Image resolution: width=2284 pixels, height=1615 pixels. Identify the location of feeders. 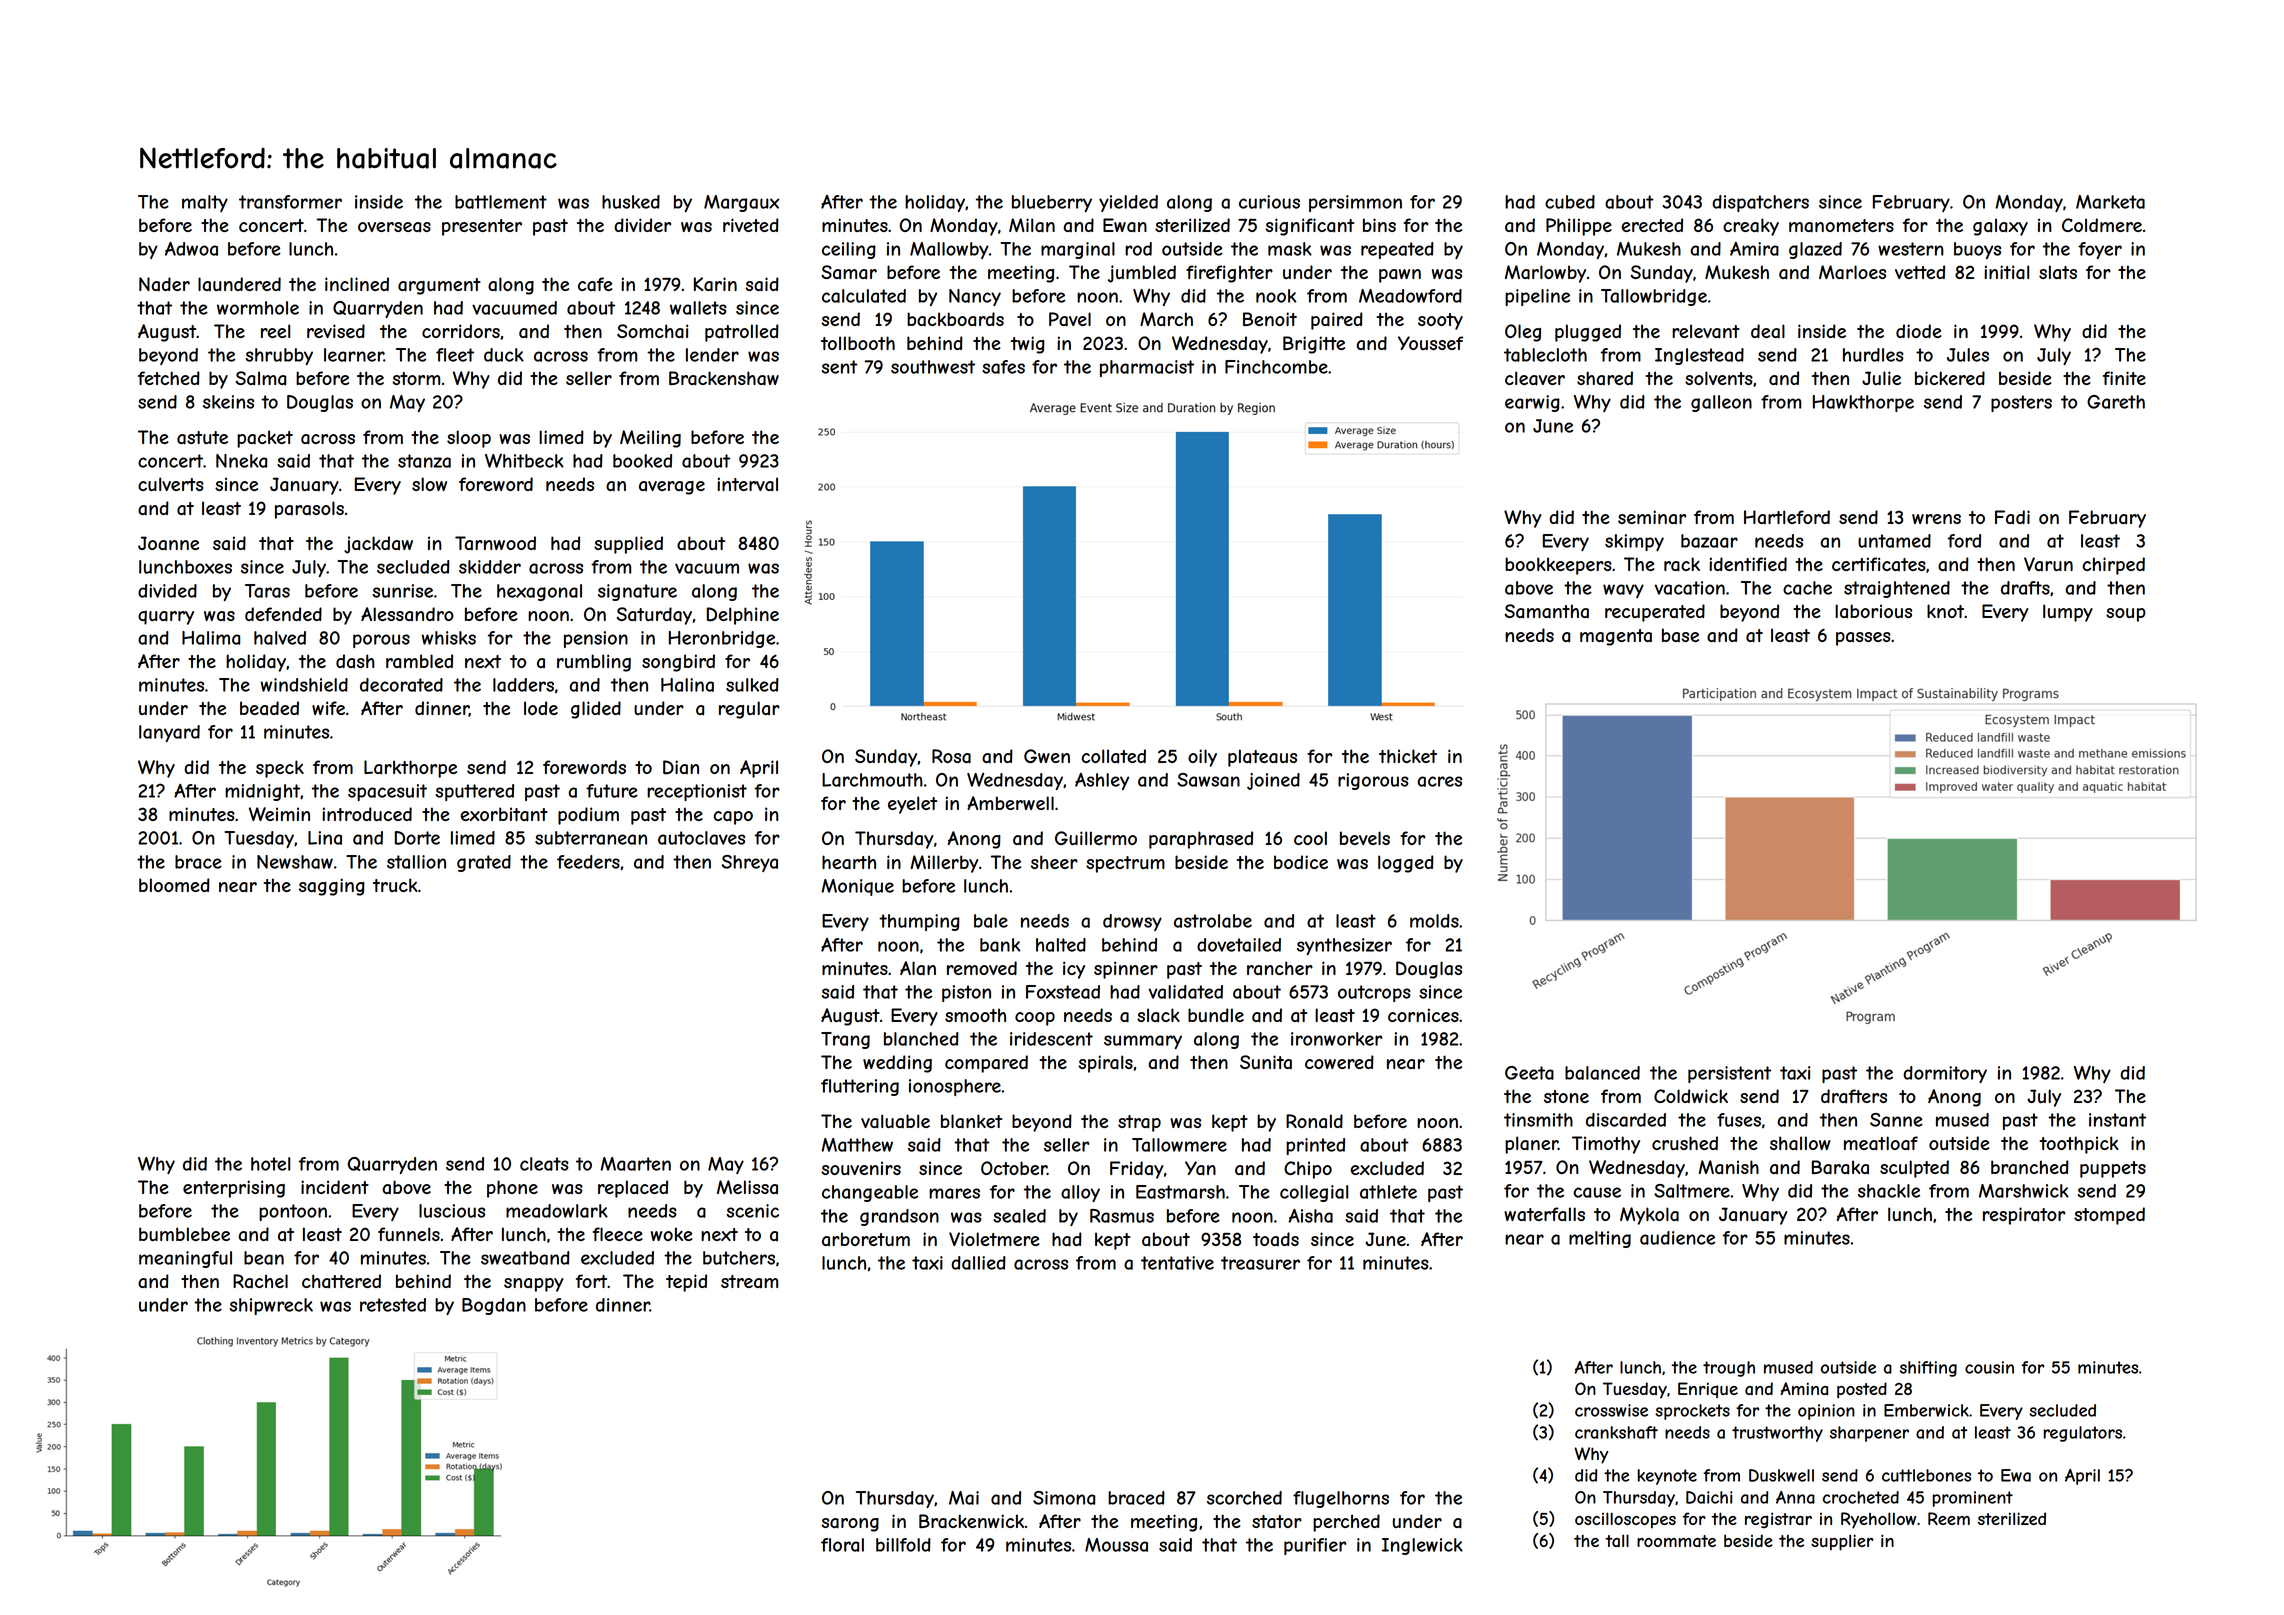
(588, 862).
